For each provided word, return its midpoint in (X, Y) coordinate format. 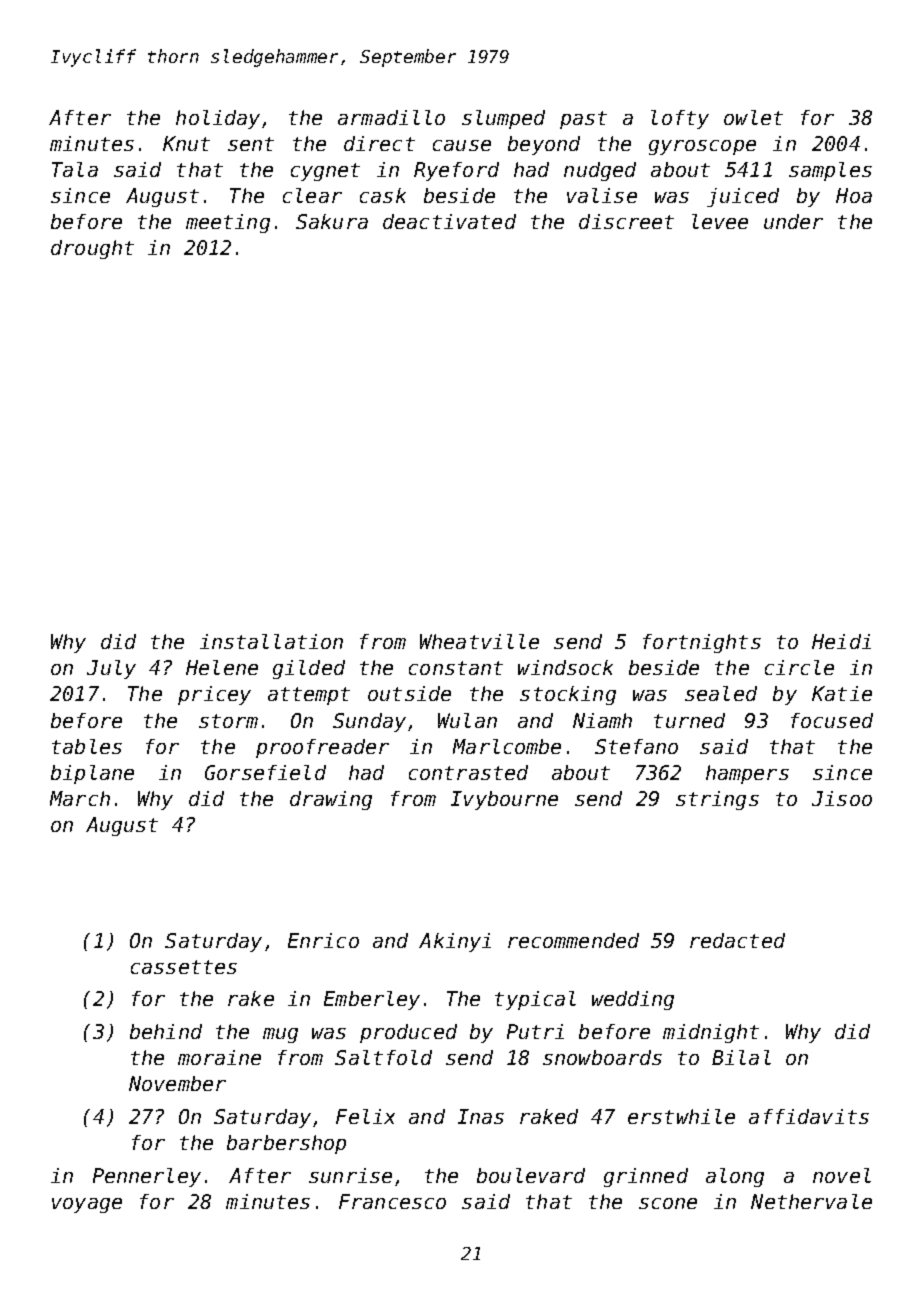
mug (280, 1035)
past (583, 120)
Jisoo (842, 798)
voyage (87, 1205)
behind (166, 1031)
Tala (75, 169)
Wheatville (479, 641)
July (111, 669)
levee (720, 221)
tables (87, 746)
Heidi (841, 641)
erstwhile (681, 1116)
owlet (753, 117)
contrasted (468, 772)
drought (92, 249)
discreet (626, 221)
